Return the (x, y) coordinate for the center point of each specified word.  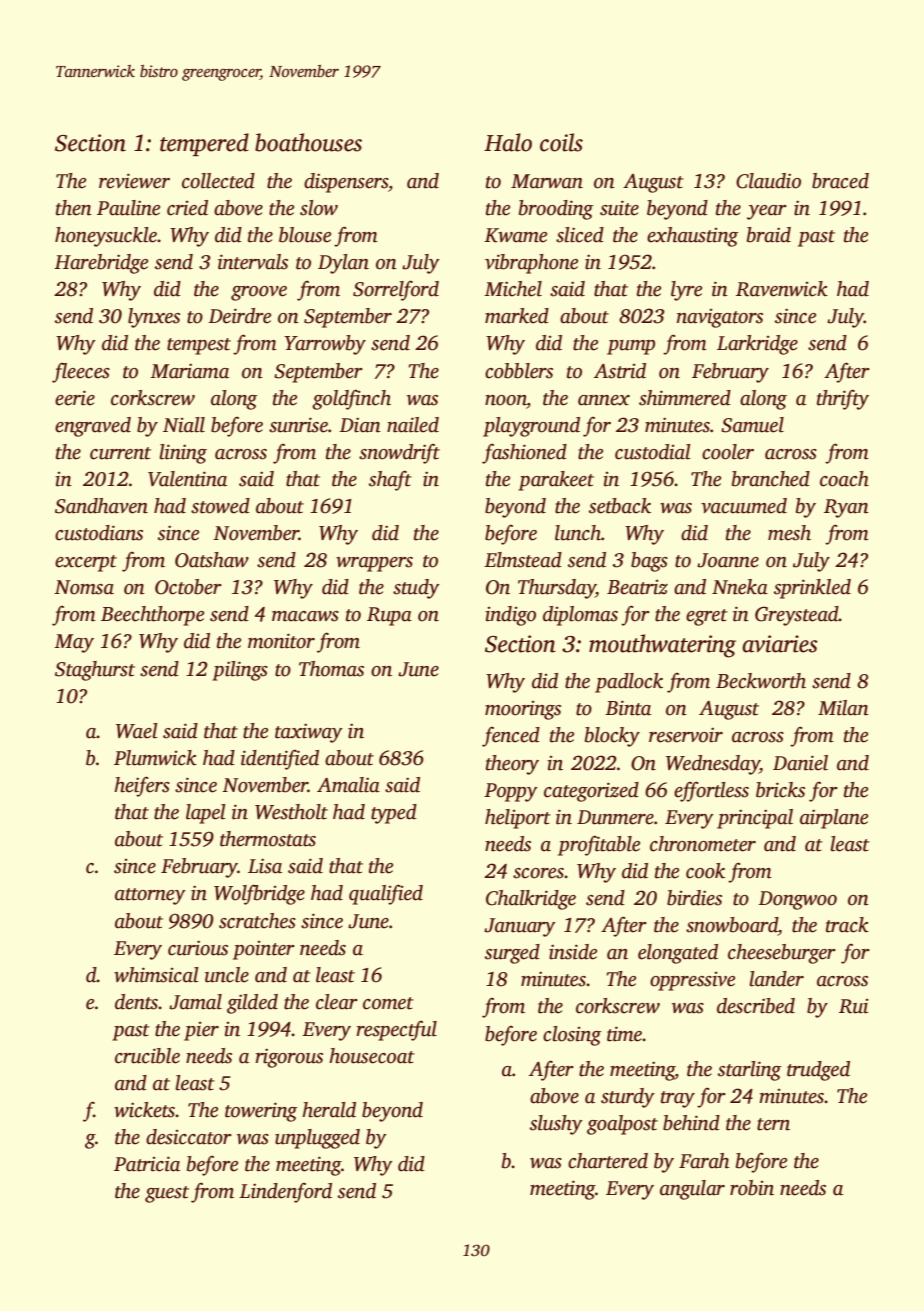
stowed (220, 506)
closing (572, 1036)
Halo (508, 142)
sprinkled (812, 589)
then (74, 208)
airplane (834, 819)
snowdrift (399, 454)
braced (840, 181)
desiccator (189, 1137)
